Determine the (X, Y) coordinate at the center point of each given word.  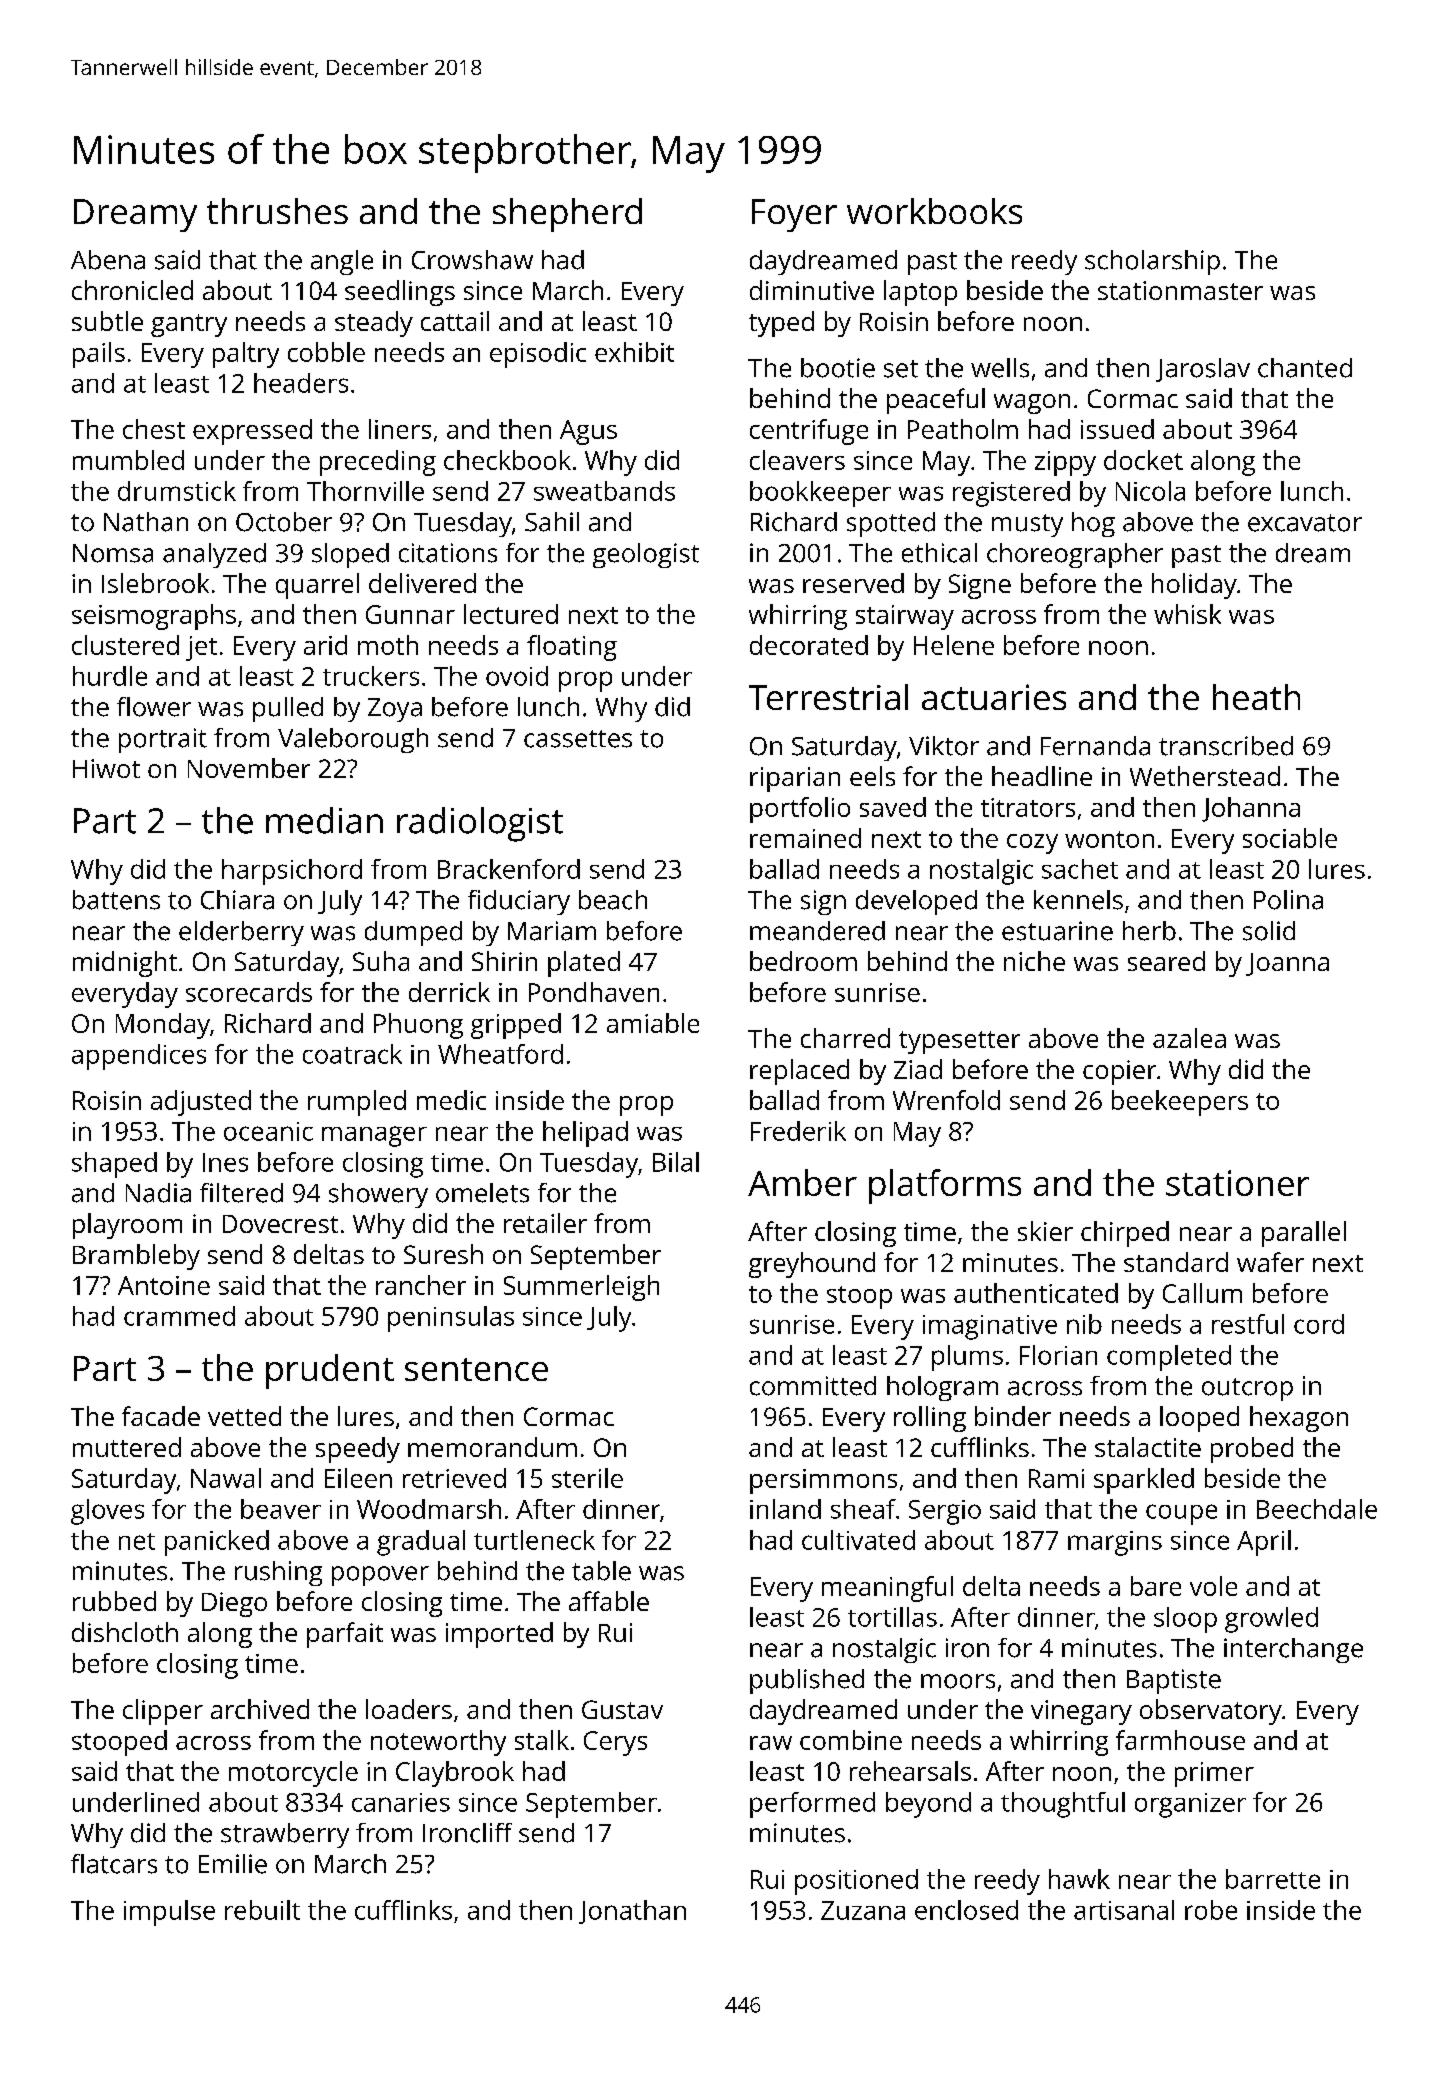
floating (572, 648)
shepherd (567, 215)
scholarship (1152, 262)
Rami (1056, 1478)
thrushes (277, 211)
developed (916, 902)
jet (201, 648)
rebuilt (262, 1910)
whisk (1187, 614)
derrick (449, 992)
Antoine (164, 1285)
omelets (482, 1193)
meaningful (887, 1589)
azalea (1189, 1038)
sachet (1080, 869)
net (137, 1541)
